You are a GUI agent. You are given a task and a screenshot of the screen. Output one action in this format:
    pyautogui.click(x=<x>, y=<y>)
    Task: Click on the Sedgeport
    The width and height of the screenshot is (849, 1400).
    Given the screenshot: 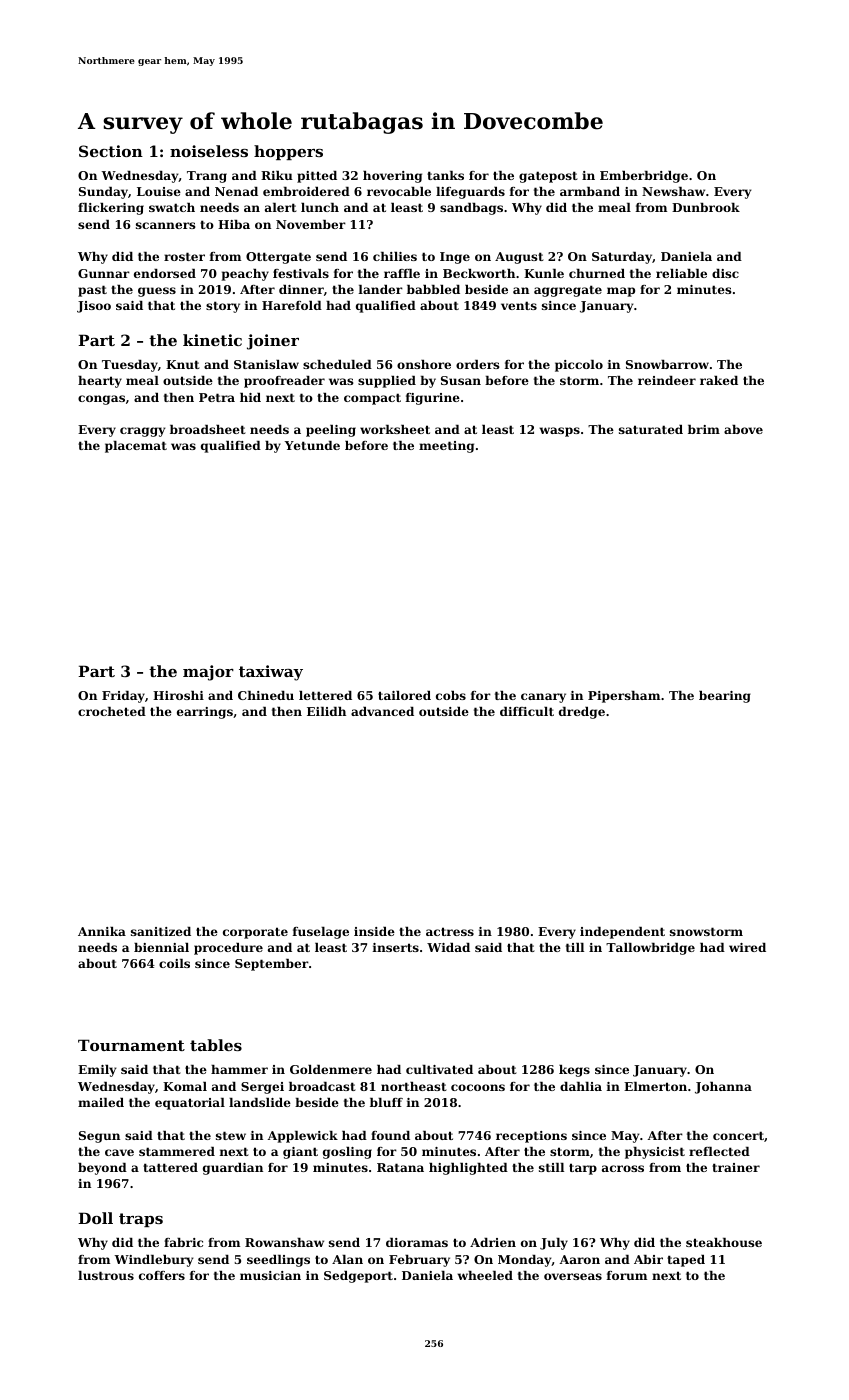 What is the action you would take?
    pyautogui.click(x=358, y=1277)
